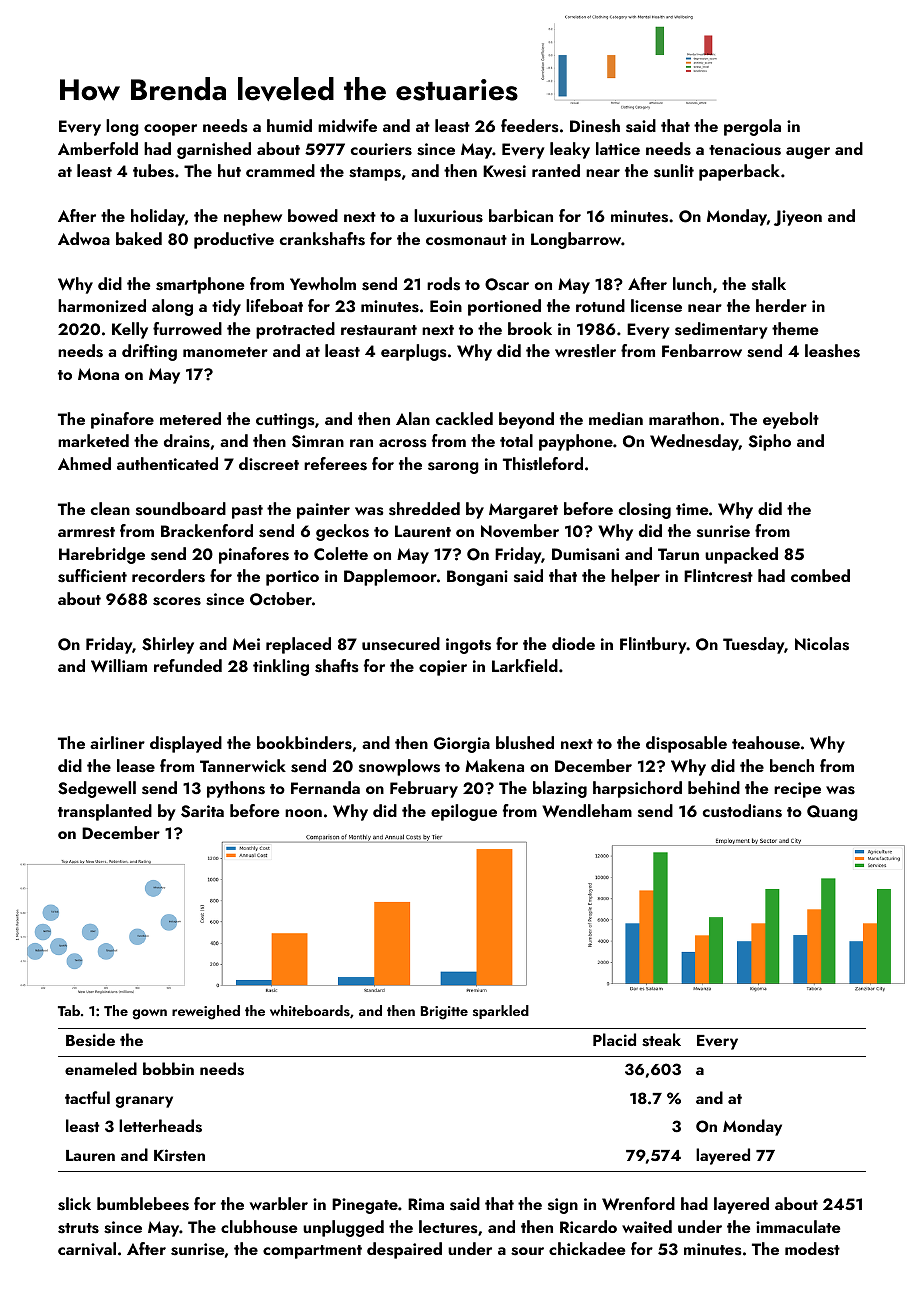 The width and height of the page is (924, 1308). Describe the element at coordinates (149, 1014) in the page. I see `gown` at that location.
